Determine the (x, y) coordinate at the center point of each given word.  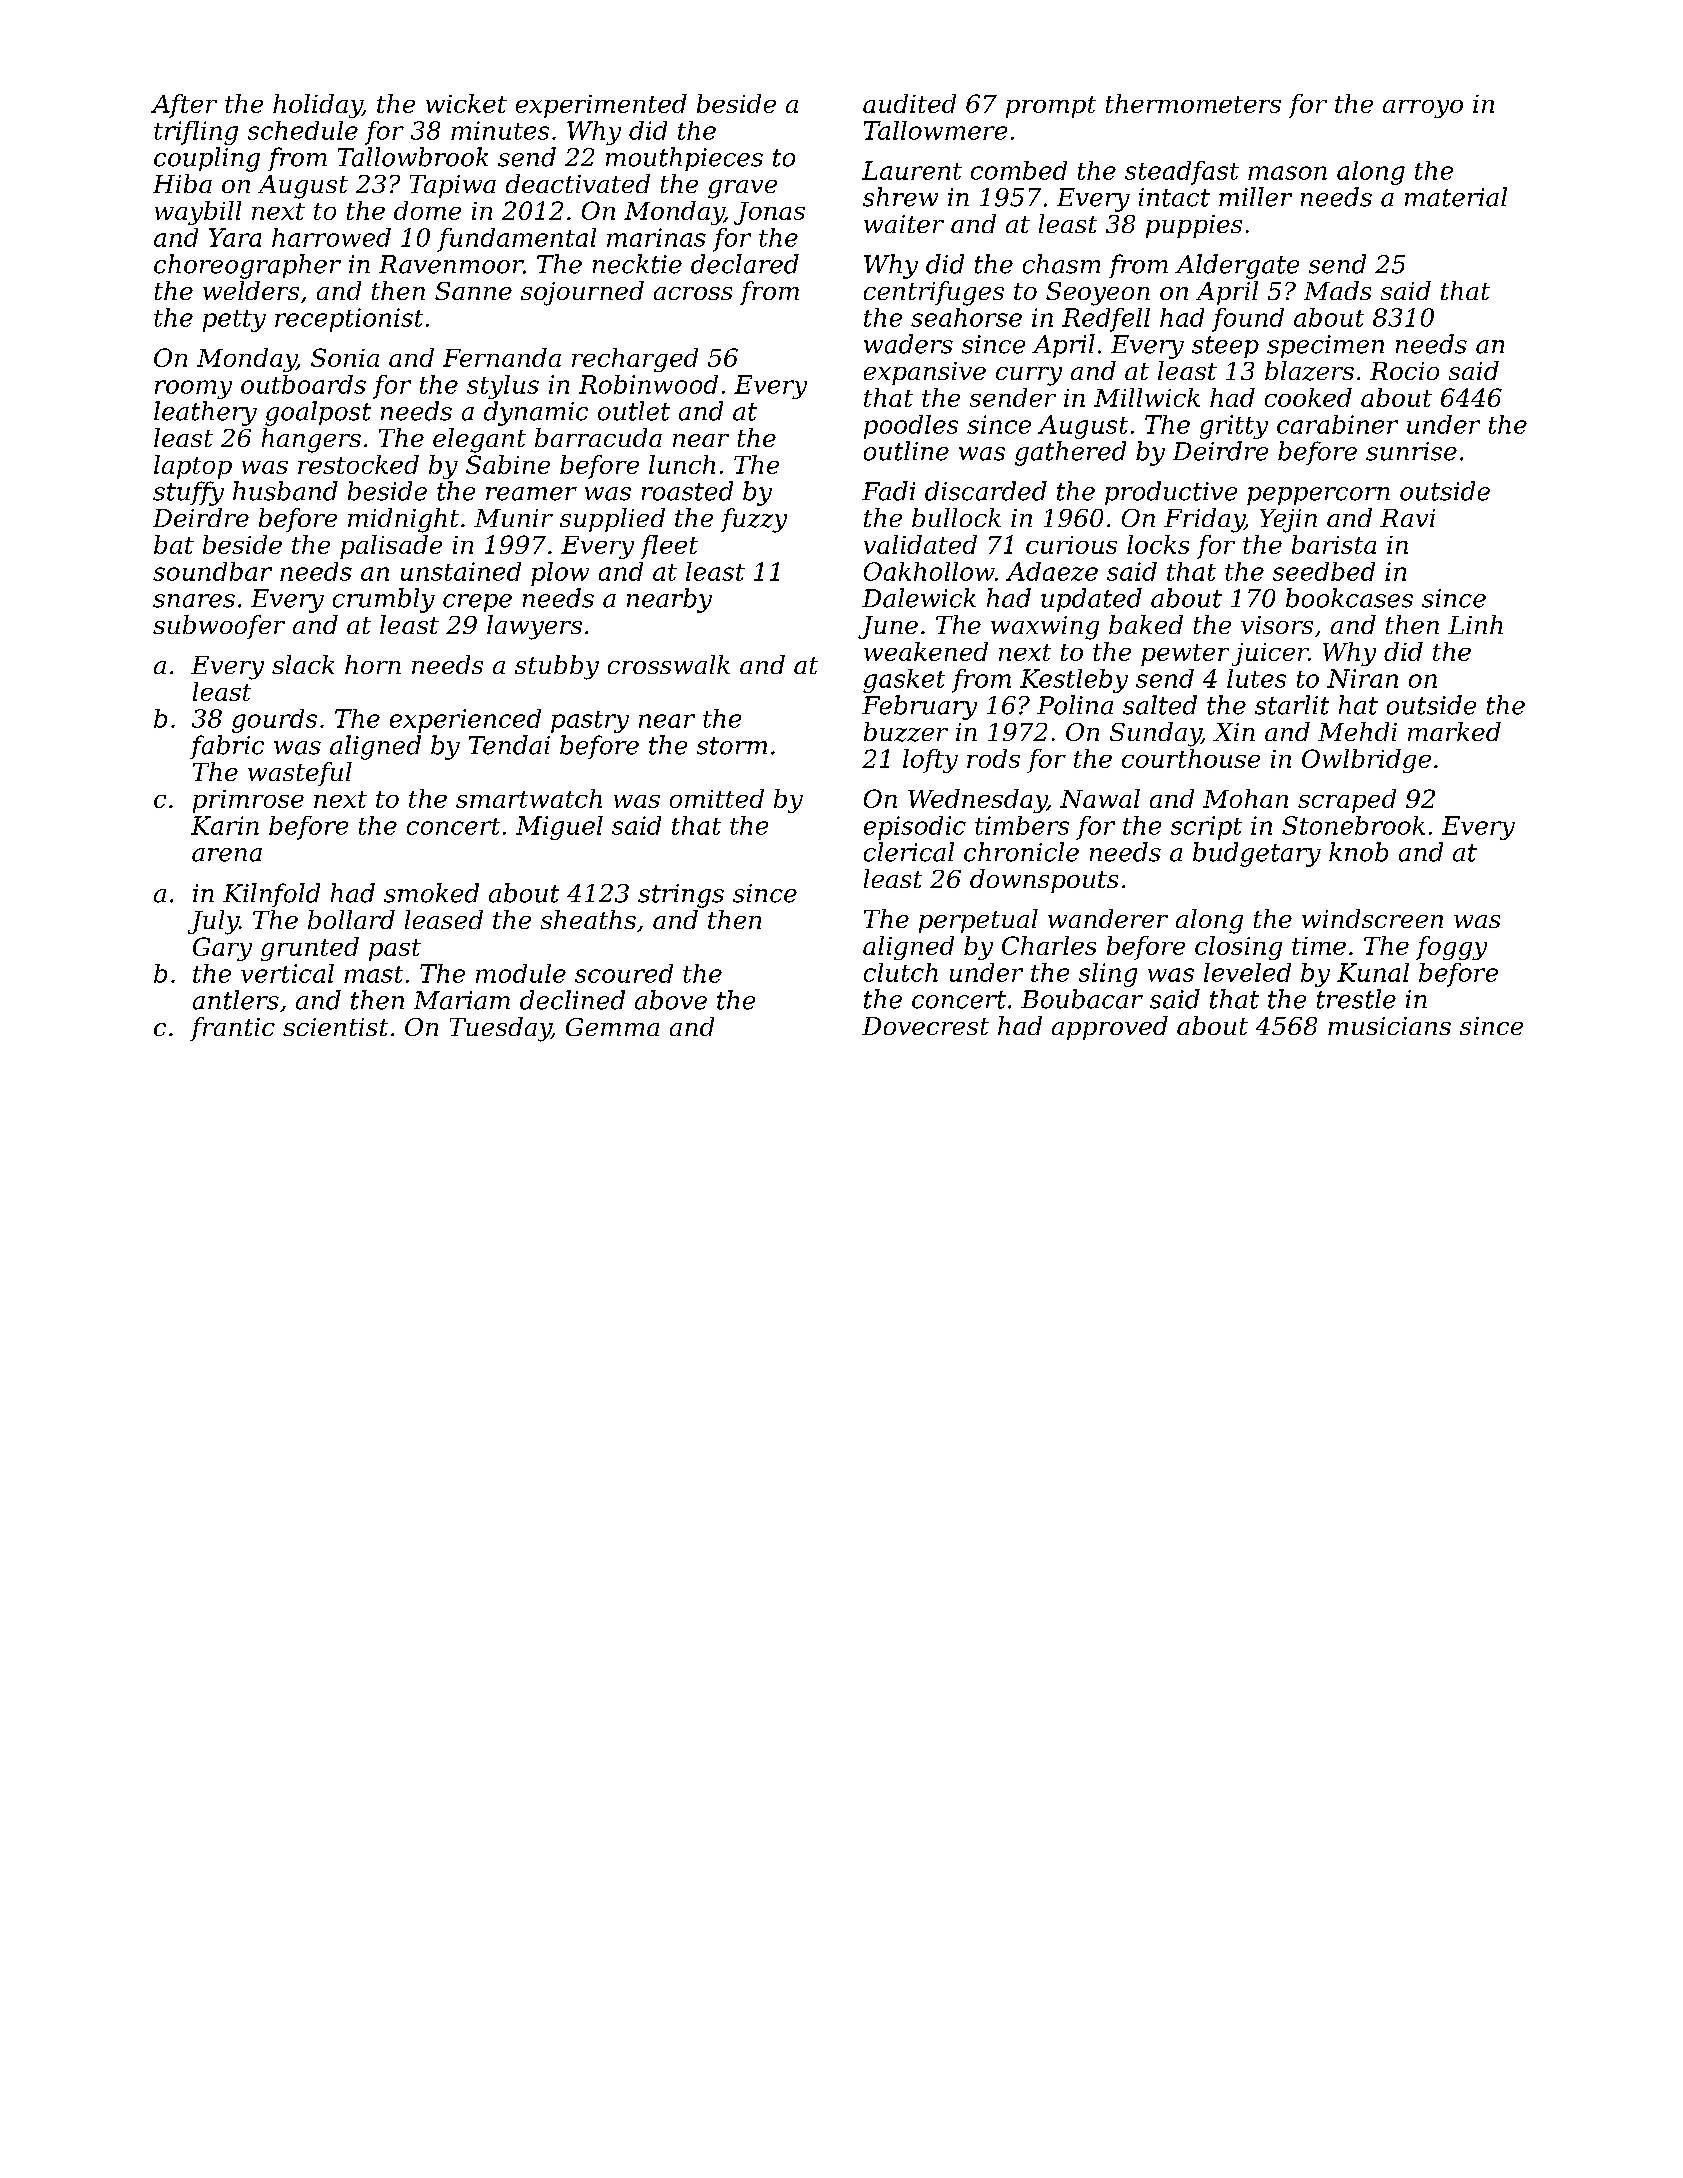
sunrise (1411, 451)
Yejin (1288, 521)
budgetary (1257, 854)
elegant (479, 440)
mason (1287, 173)
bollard (351, 919)
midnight (403, 520)
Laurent (912, 170)
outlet (634, 411)
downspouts (1044, 881)
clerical (909, 852)
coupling (207, 159)
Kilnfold (271, 895)
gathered (1070, 453)
